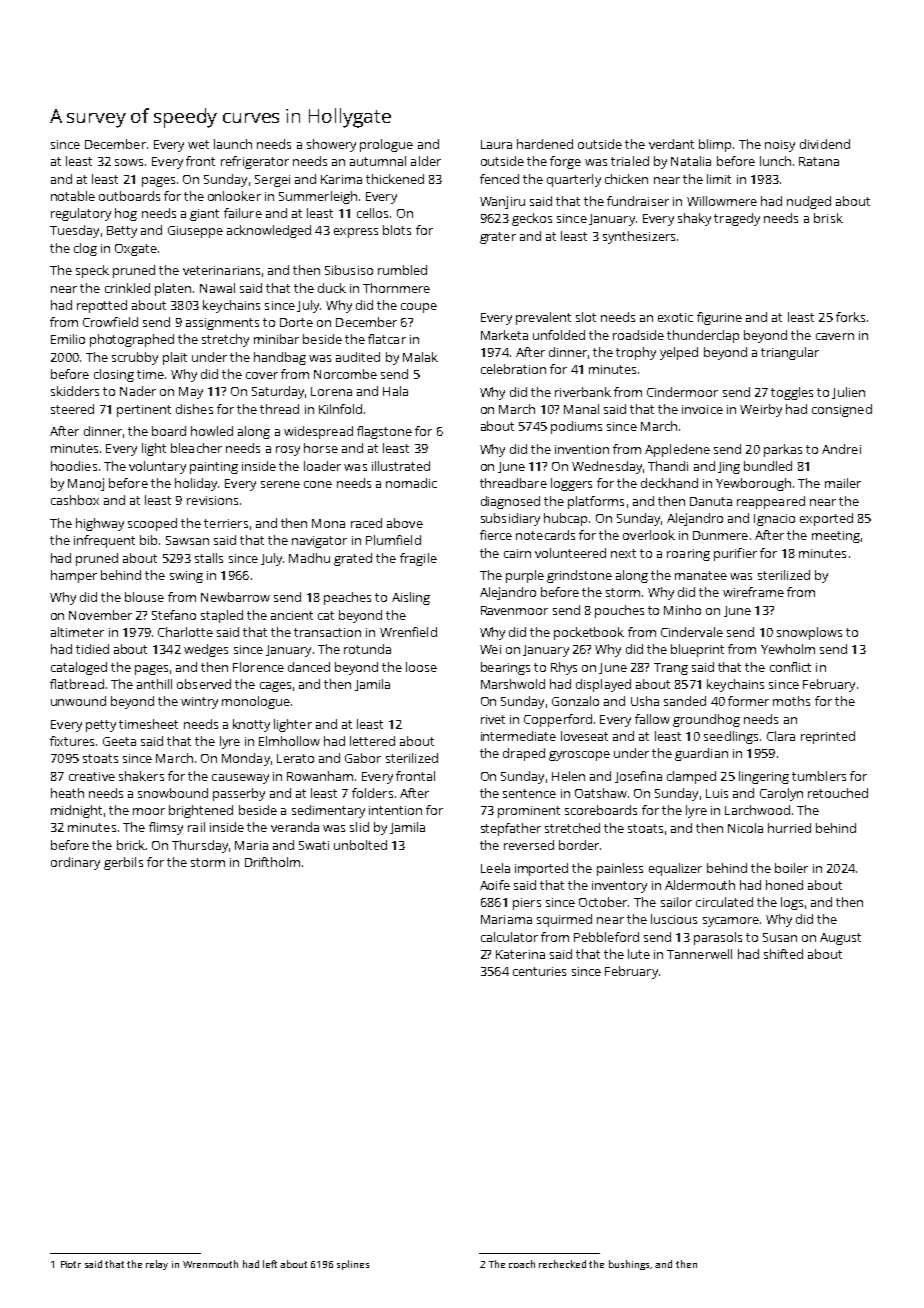  Describe the element at coordinates (630, 1265) in the screenshot. I see `bushings` at that location.
